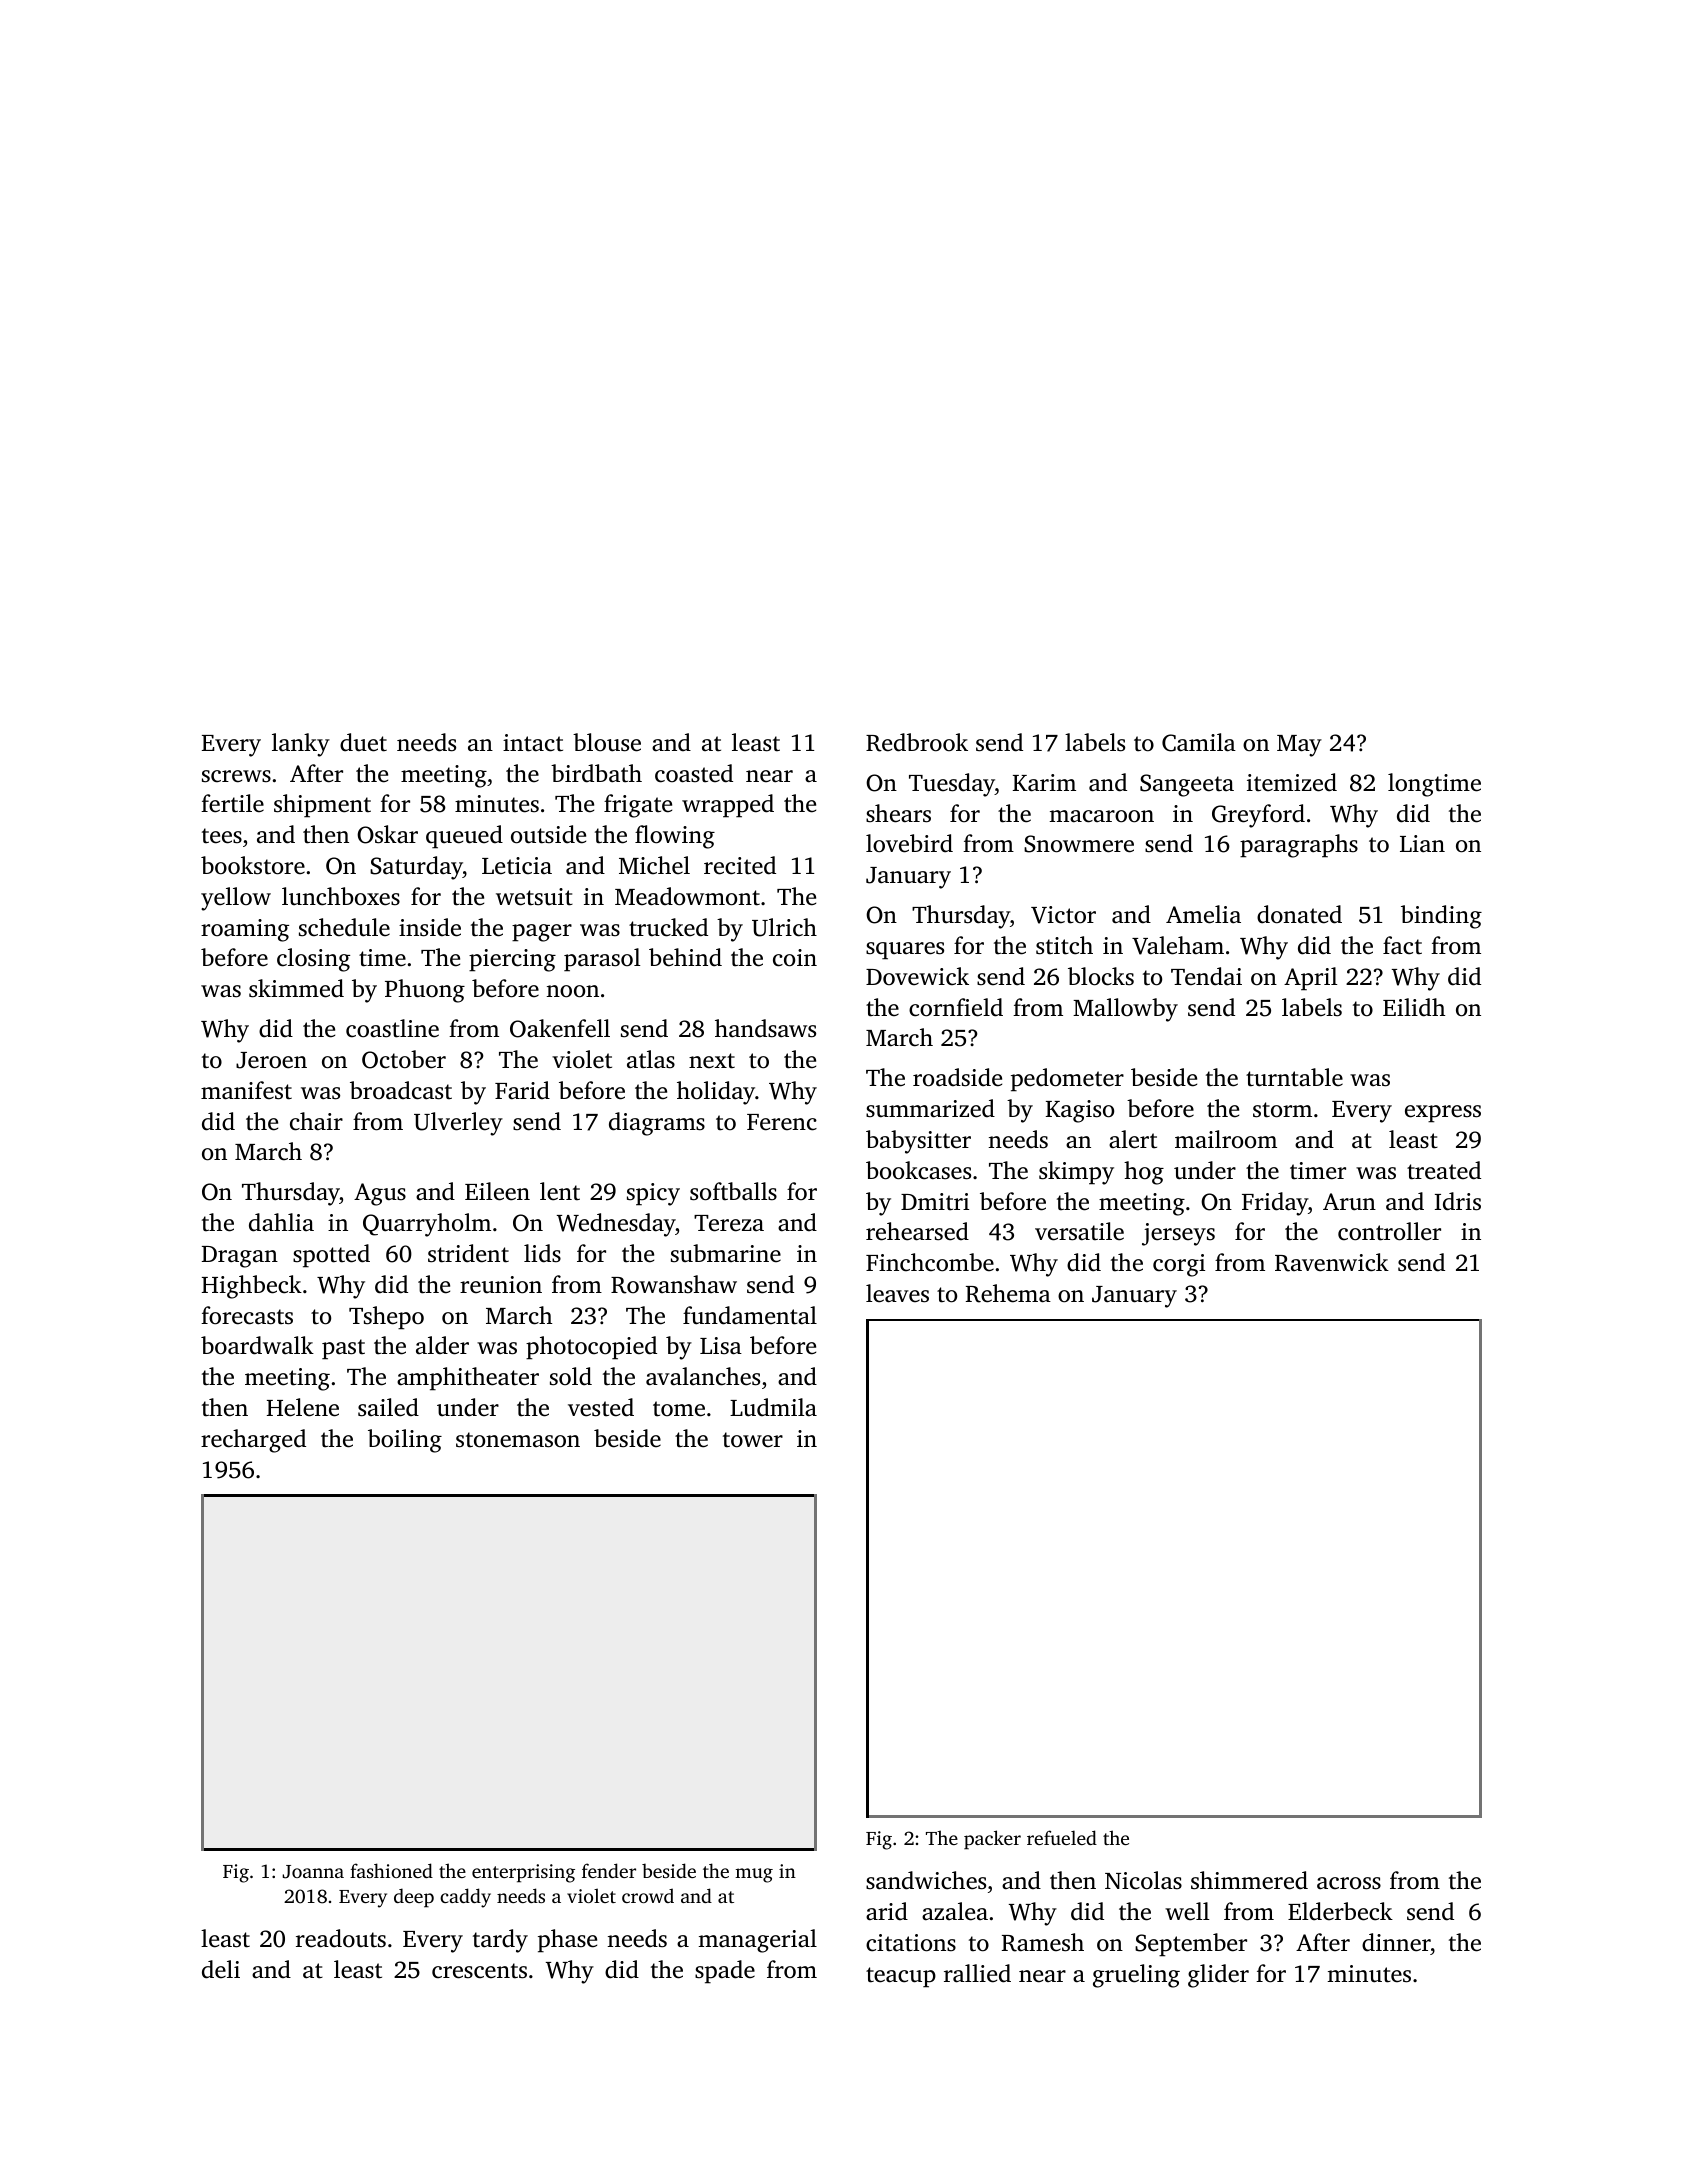 The image size is (1683, 2178). What do you see at coordinates (468, 1379) in the screenshot?
I see `amphitheater` at bounding box center [468, 1379].
